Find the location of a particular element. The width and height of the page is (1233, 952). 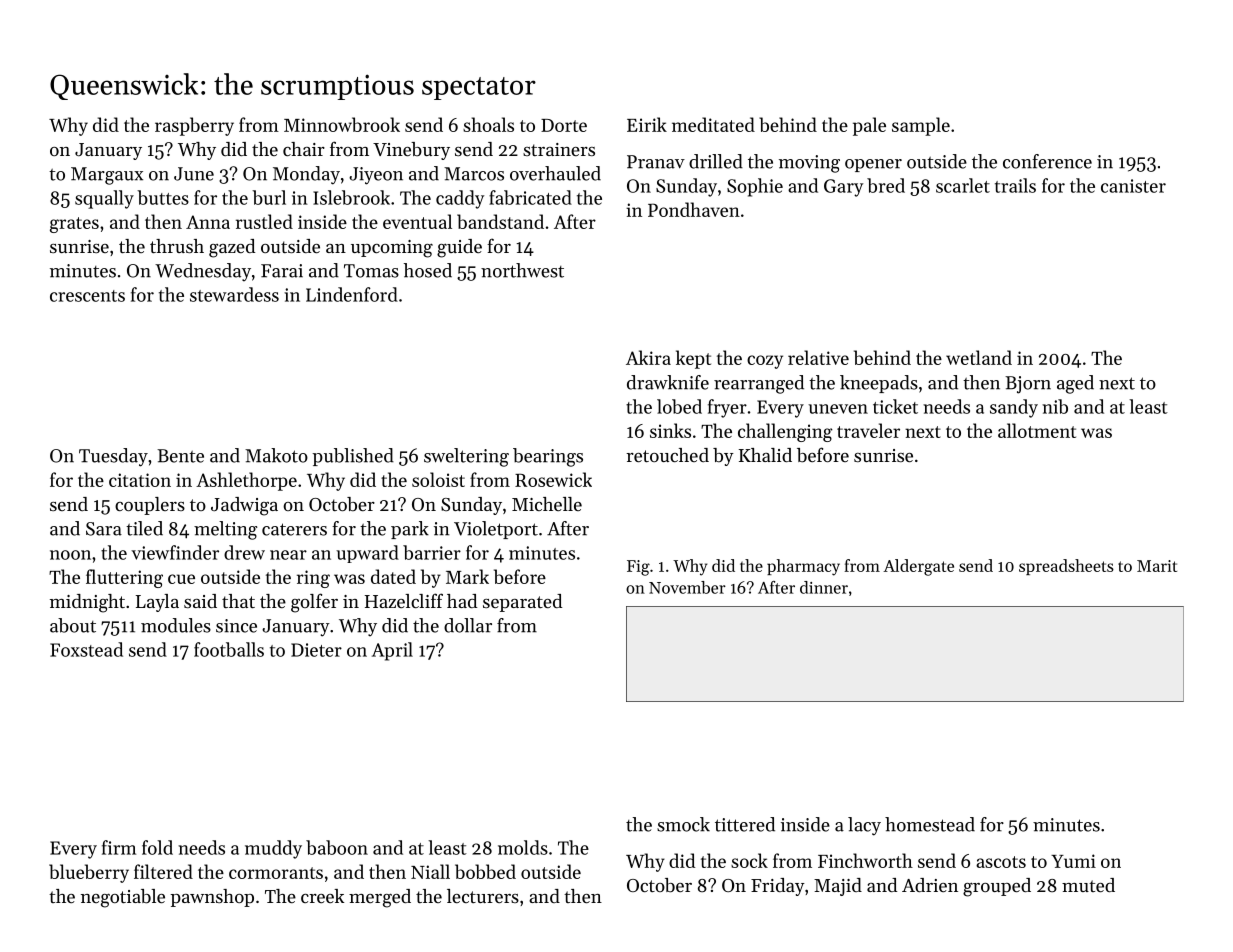

firm is located at coordinates (119, 847).
